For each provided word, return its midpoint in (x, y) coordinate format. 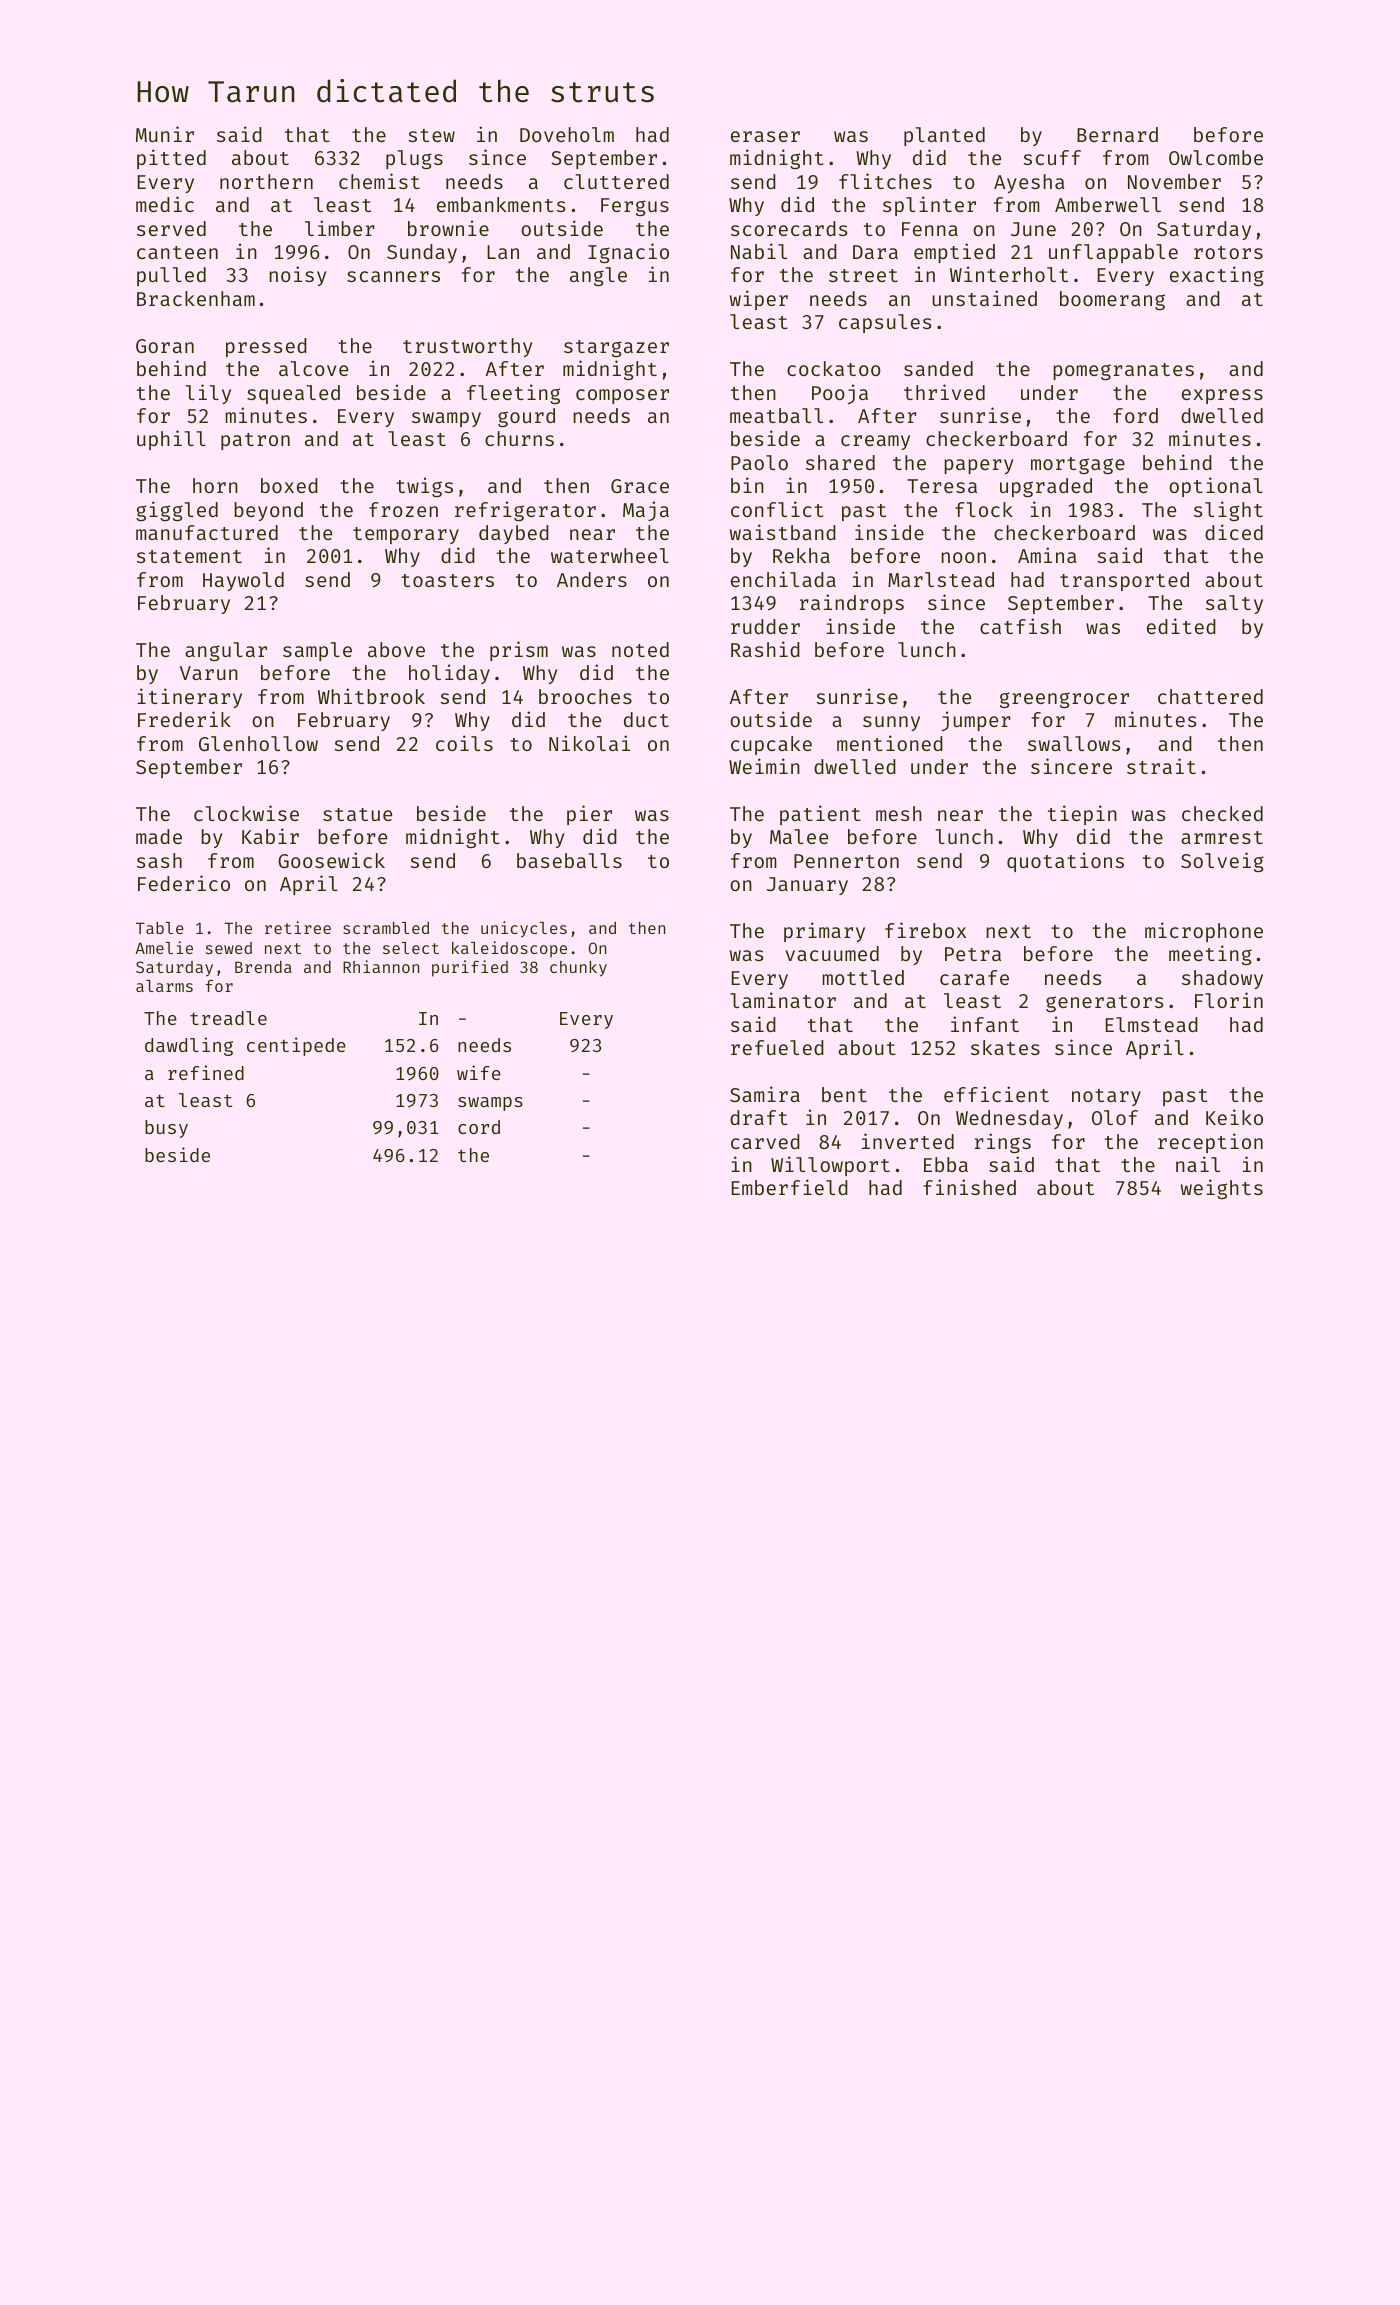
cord (479, 1127)
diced (1234, 532)
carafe (974, 977)
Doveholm (567, 134)
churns (519, 438)
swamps (490, 1104)
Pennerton (846, 861)
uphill (171, 440)
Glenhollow (258, 743)
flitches (885, 181)
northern (266, 181)
